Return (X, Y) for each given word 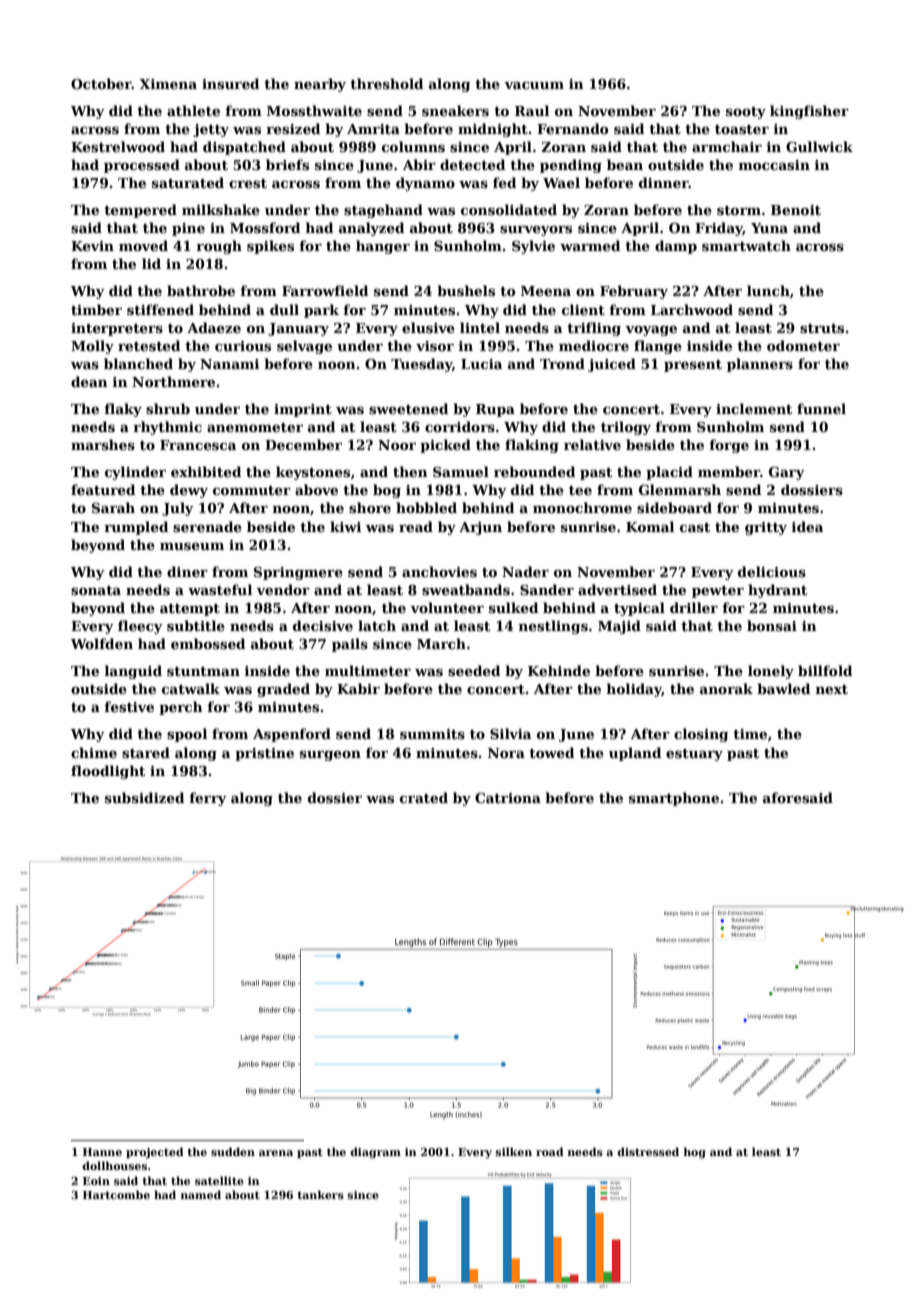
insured (230, 83)
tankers (320, 1194)
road (550, 1151)
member (729, 471)
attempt (190, 610)
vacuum (534, 85)
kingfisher (809, 112)
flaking (532, 446)
